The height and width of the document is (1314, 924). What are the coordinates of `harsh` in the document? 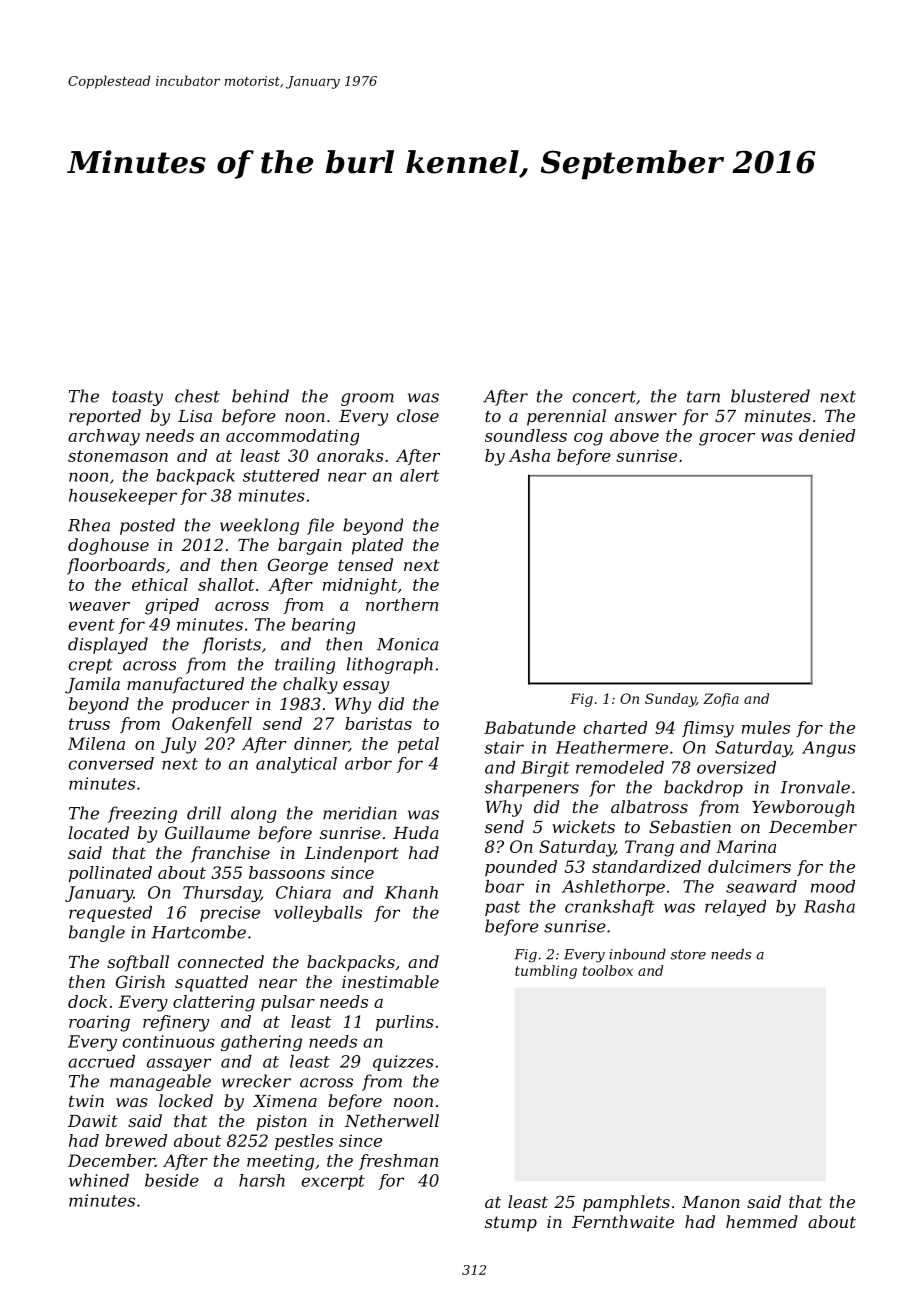 It's located at (262, 1180).
